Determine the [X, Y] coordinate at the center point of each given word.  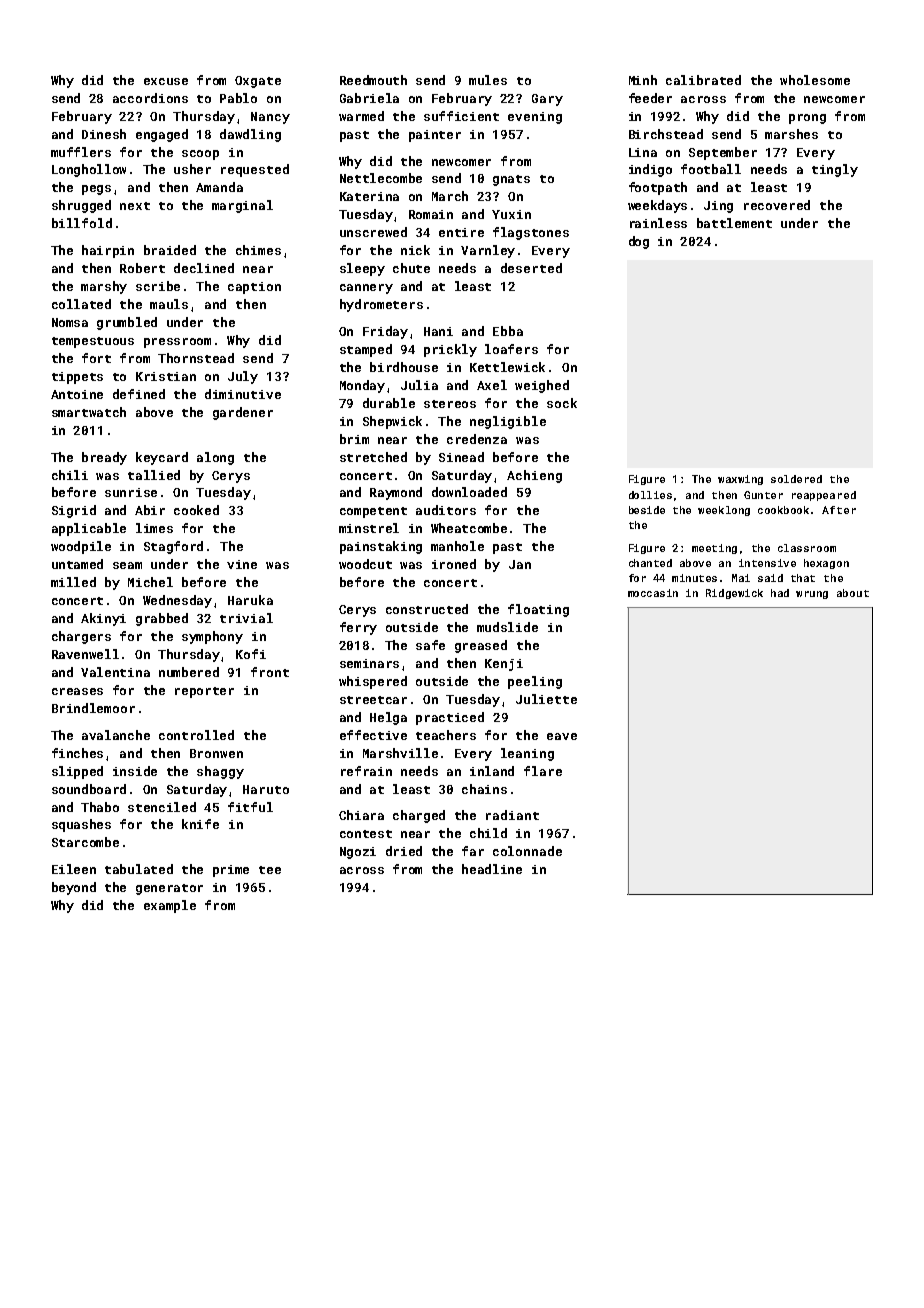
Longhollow [89, 170]
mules [488, 80]
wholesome [815, 80]
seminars [369, 663]
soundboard [89, 789]
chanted [650, 563]
